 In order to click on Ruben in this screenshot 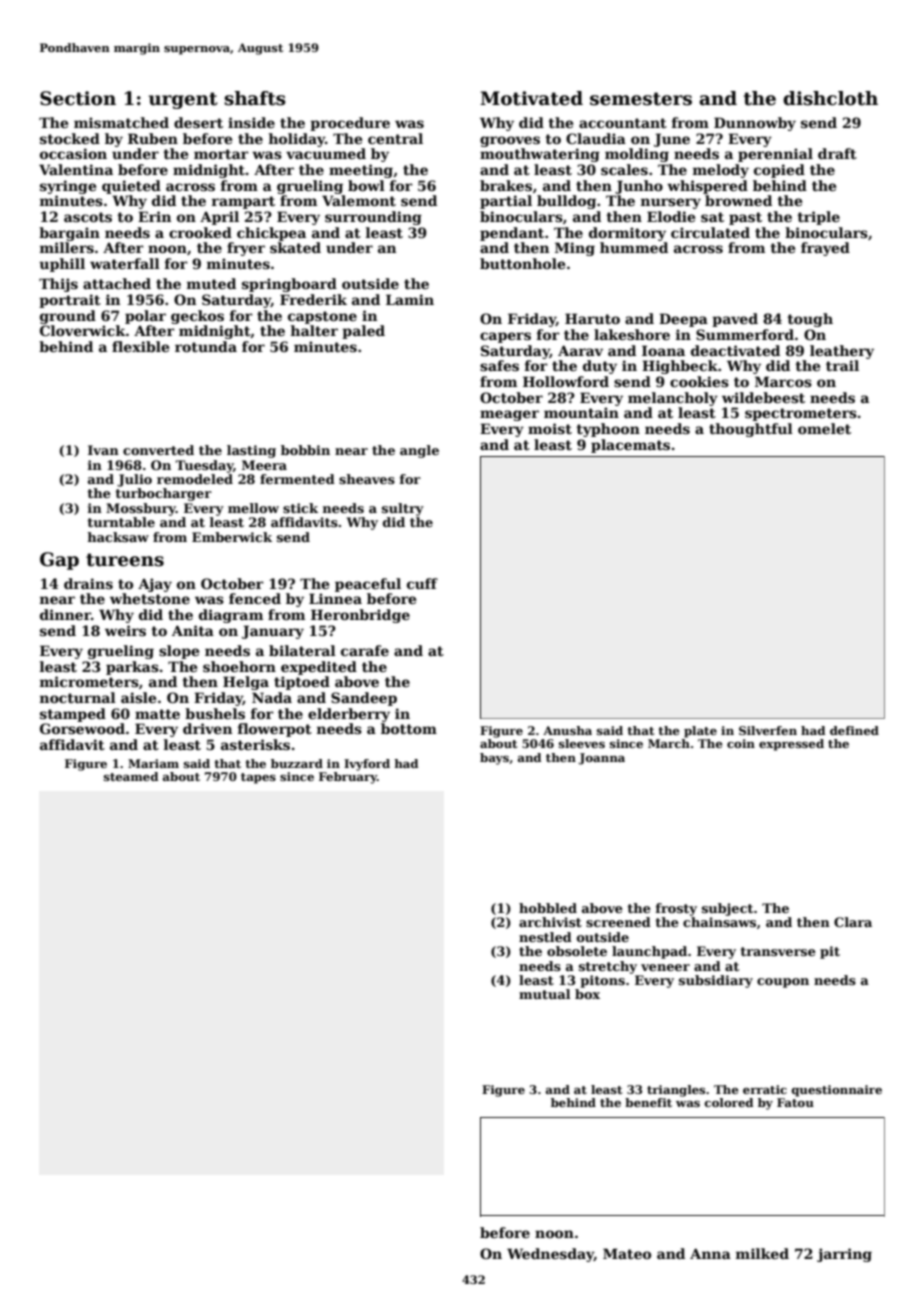, I will do `click(153, 138)`.
